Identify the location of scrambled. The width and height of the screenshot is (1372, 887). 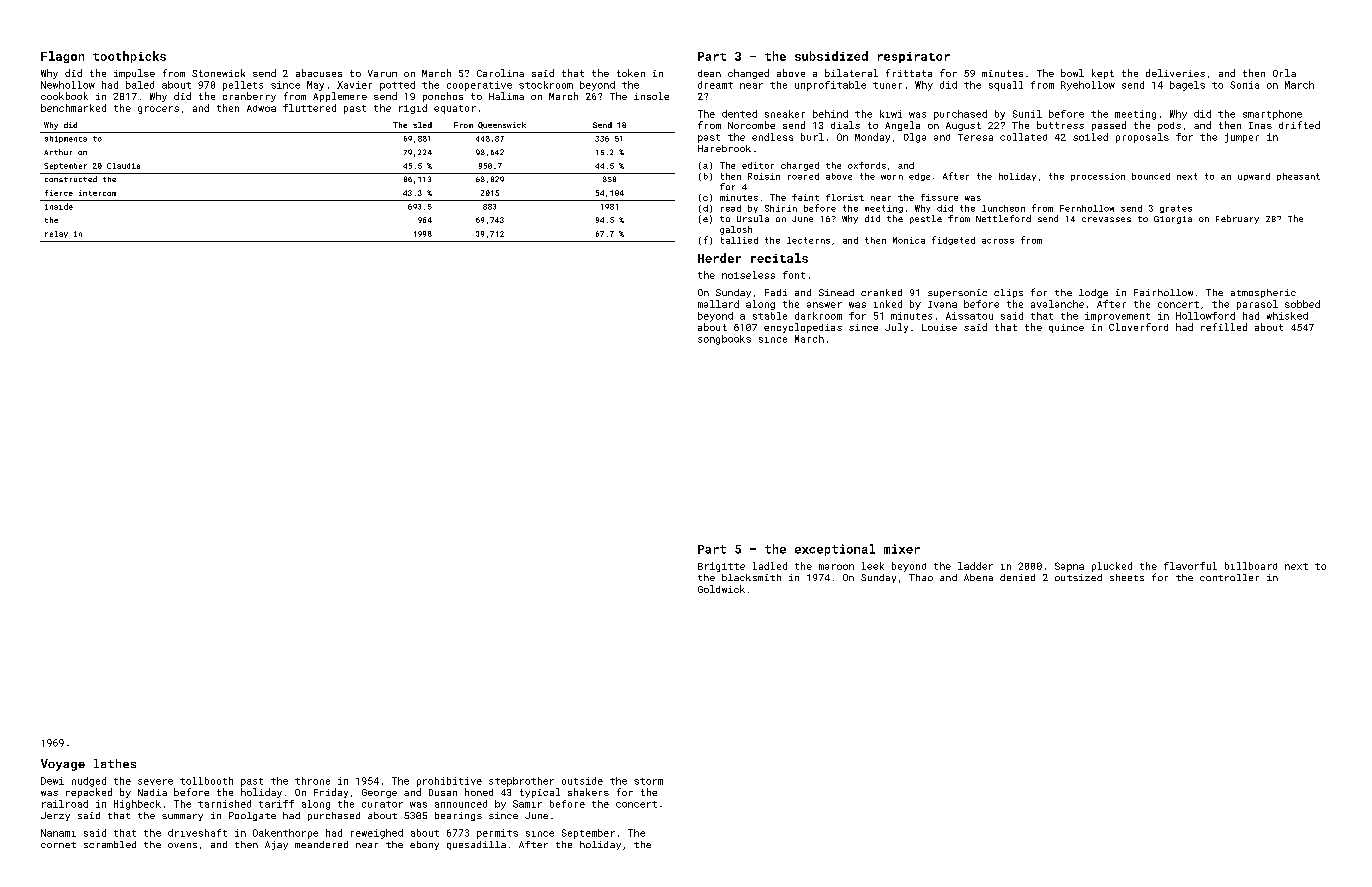
(110, 844).
